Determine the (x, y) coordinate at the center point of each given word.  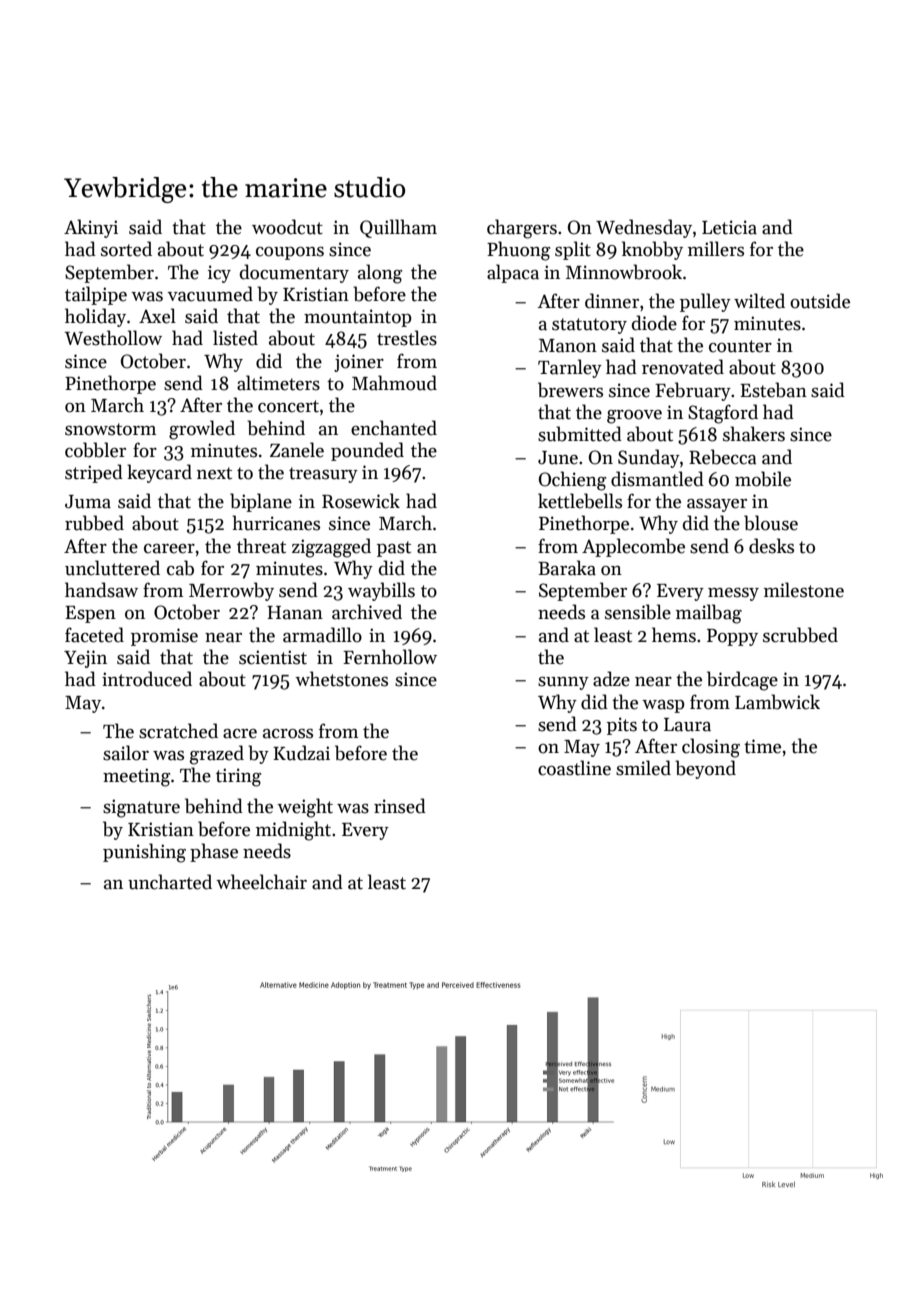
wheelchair (261, 882)
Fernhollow (390, 657)
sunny (563, 683)
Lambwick (777, 702)
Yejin (85, 659)
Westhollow (113, 338)
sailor (126, 753)
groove (634, 417)
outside (820, 301)
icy (219, 274)
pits (622, 726)
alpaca (513, 273)
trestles (407, 338)
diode (654, 323)
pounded (367, 451)
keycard (159, 473)
